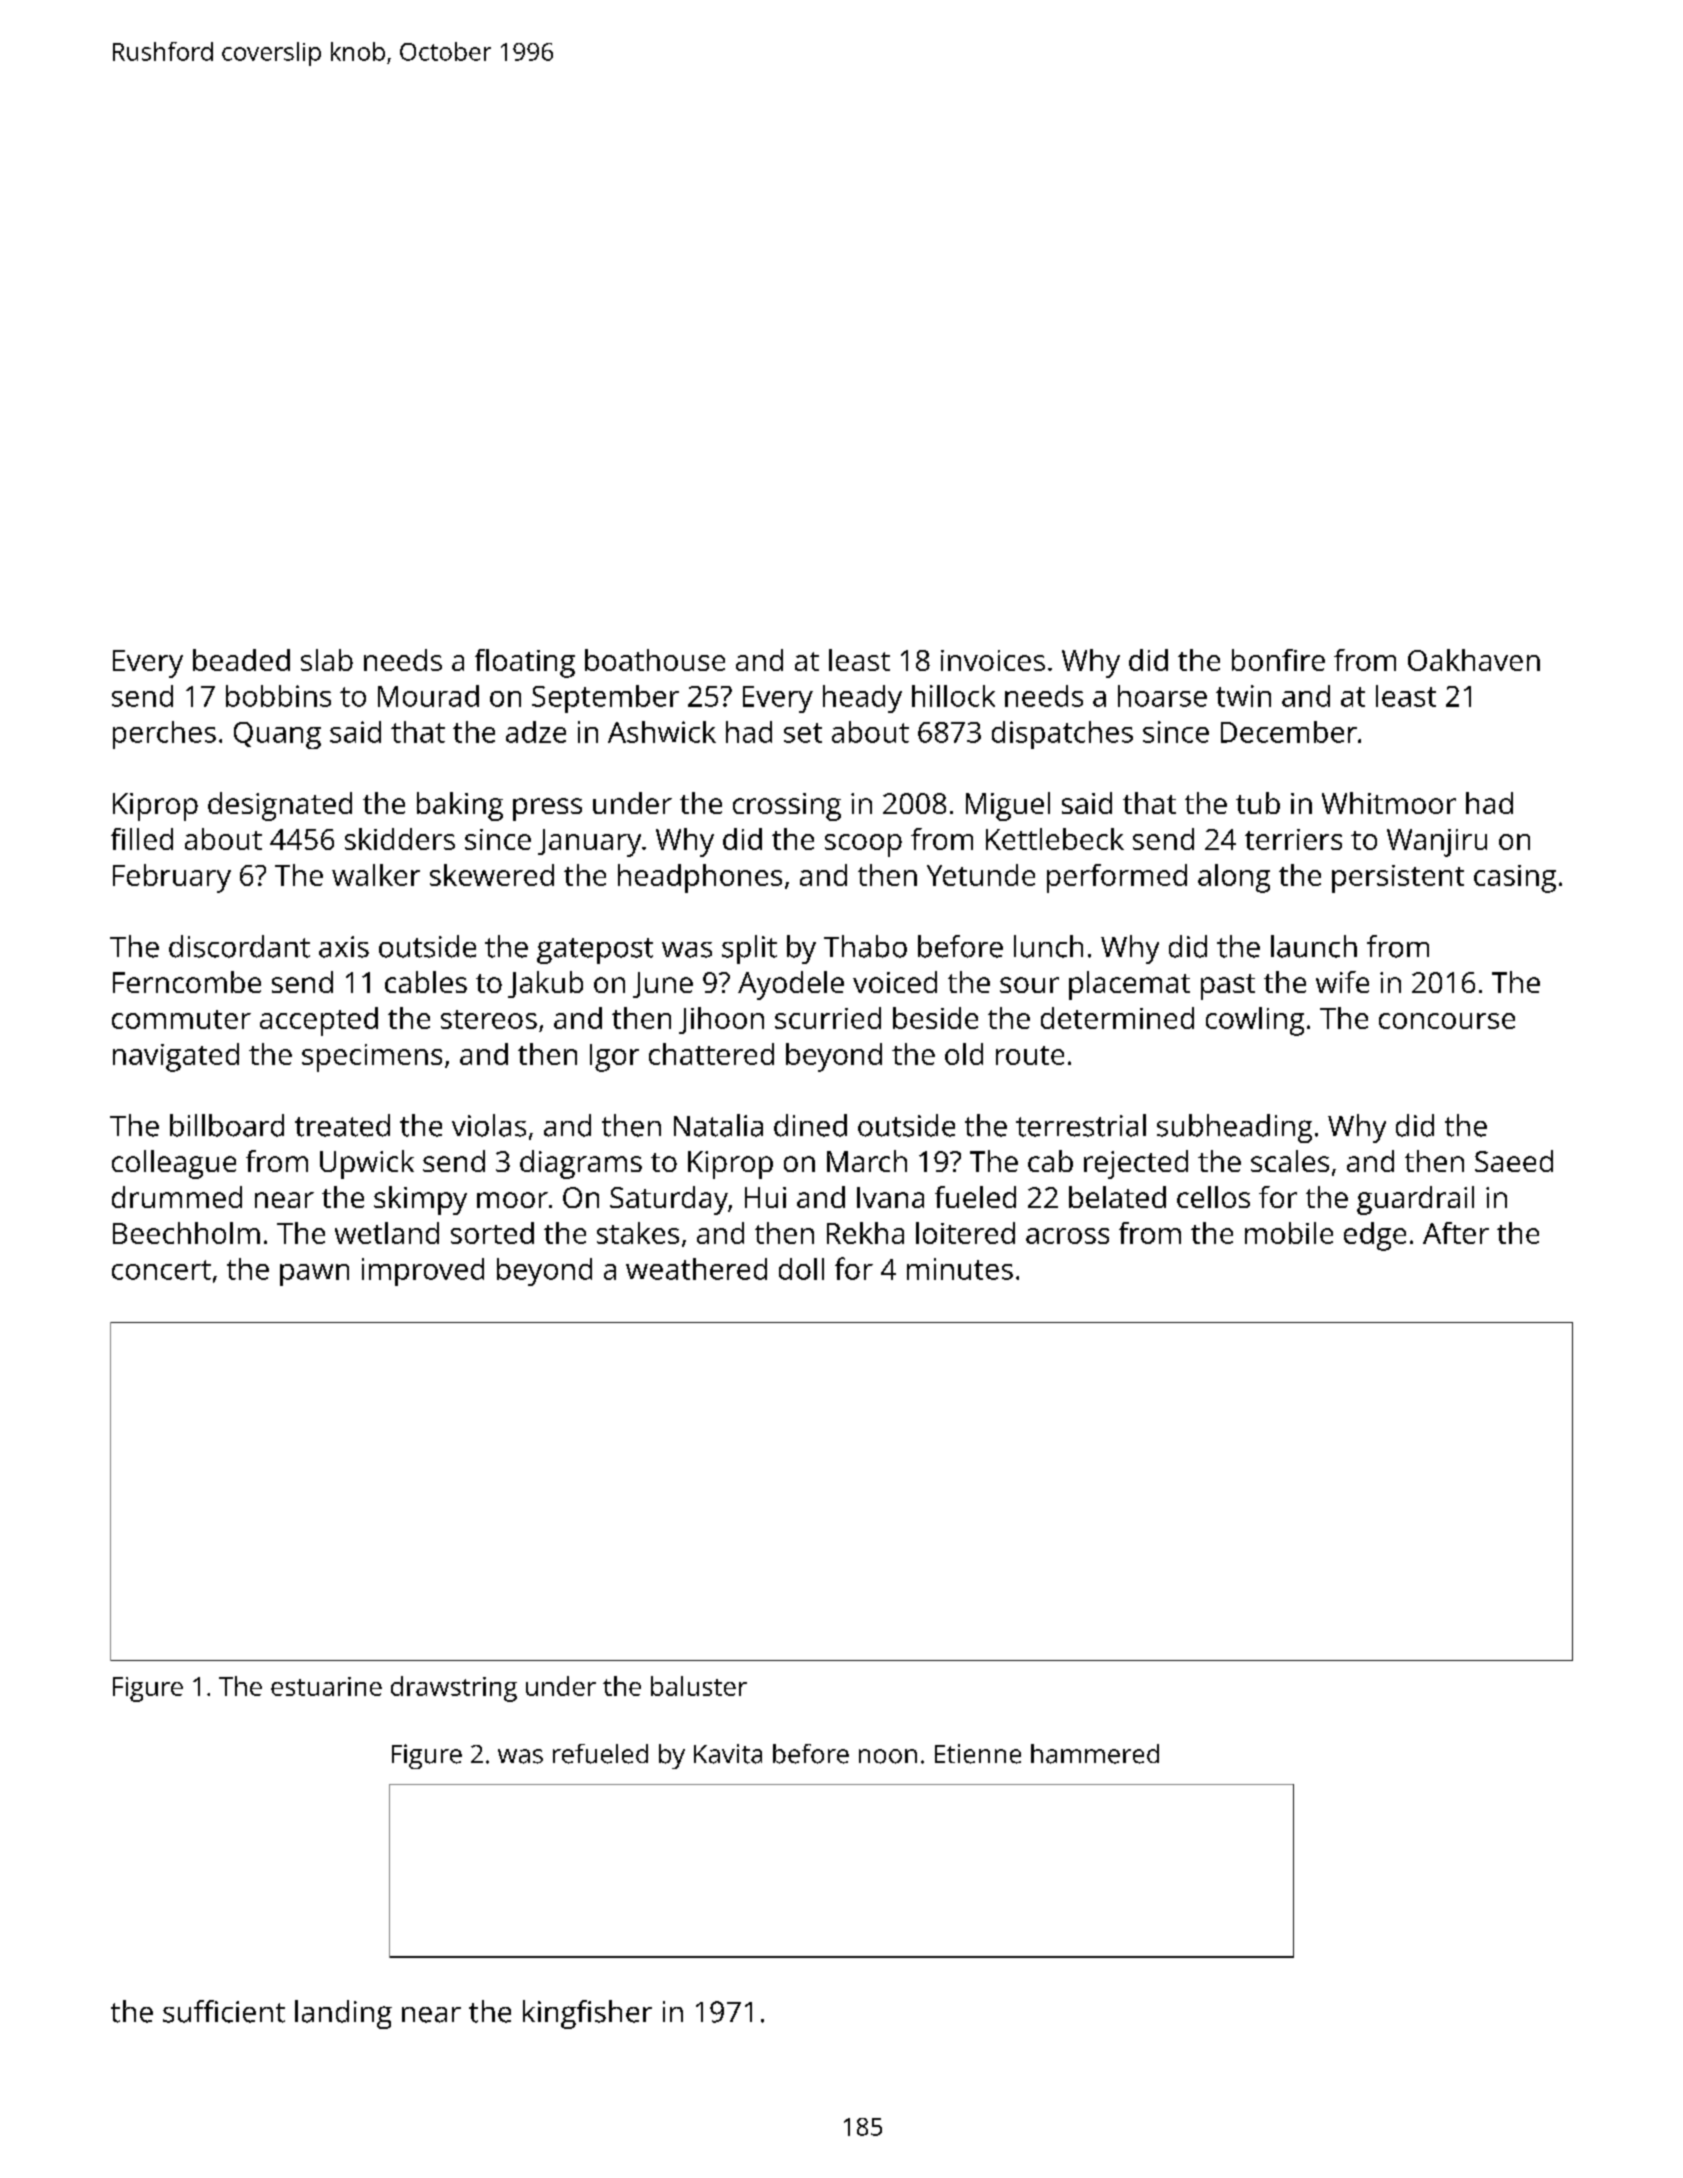 This image has height=2178, width=1683. I want to click on Yetunde, so click(981, 875).
